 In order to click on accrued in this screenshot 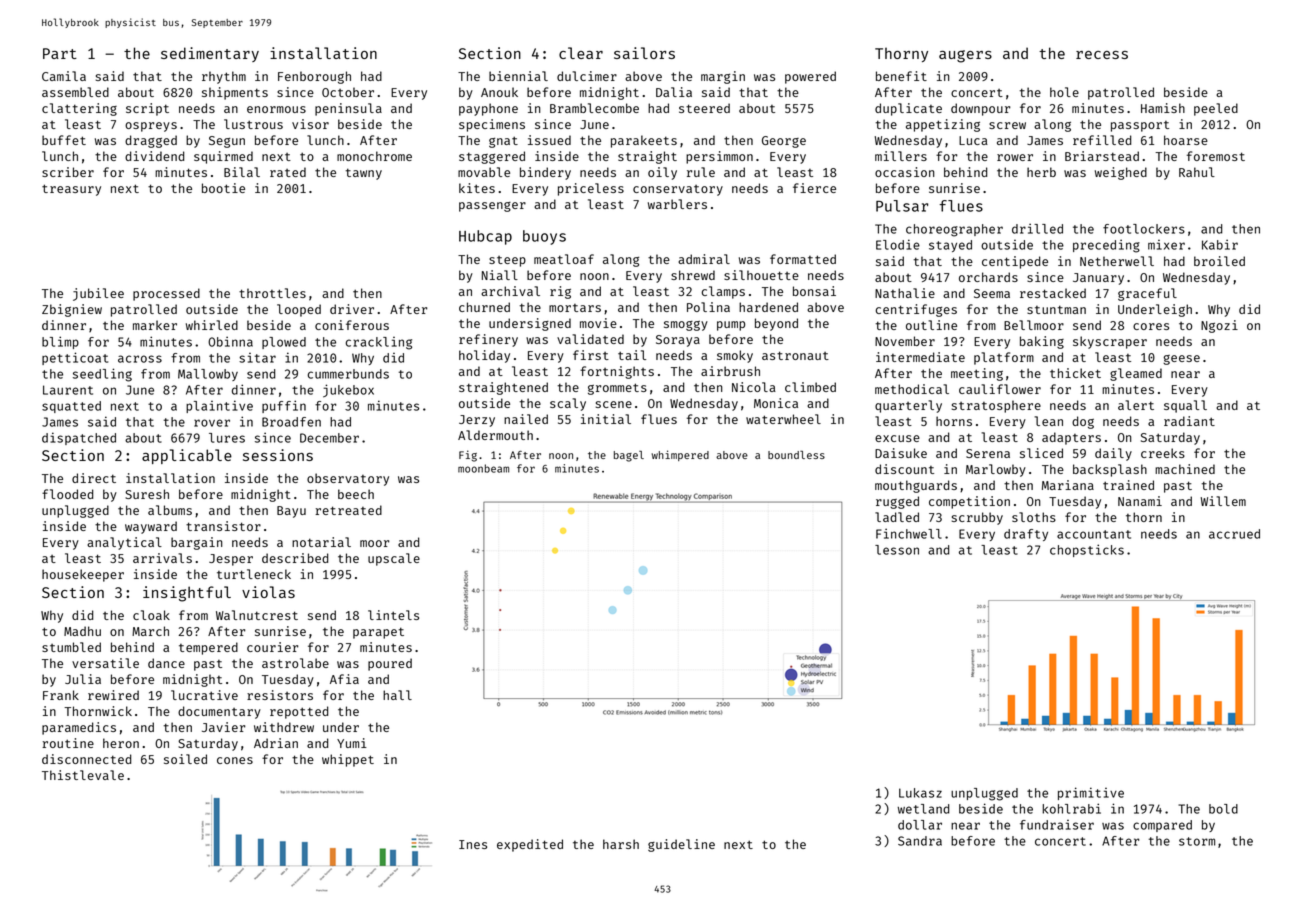, I will do `click(1234, 534)`.
